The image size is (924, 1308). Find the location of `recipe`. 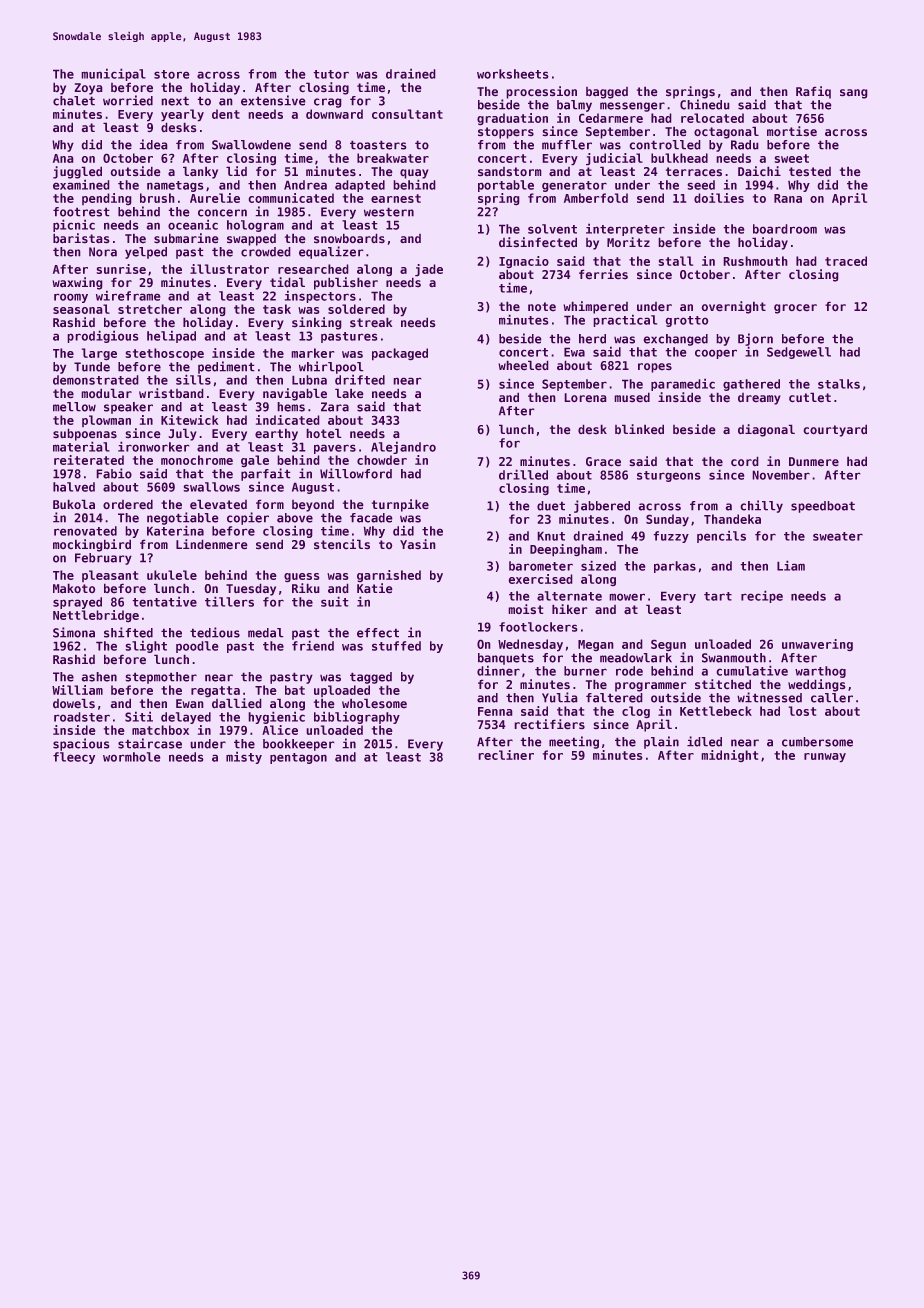

recipe is located at coordinates (762, 596).
